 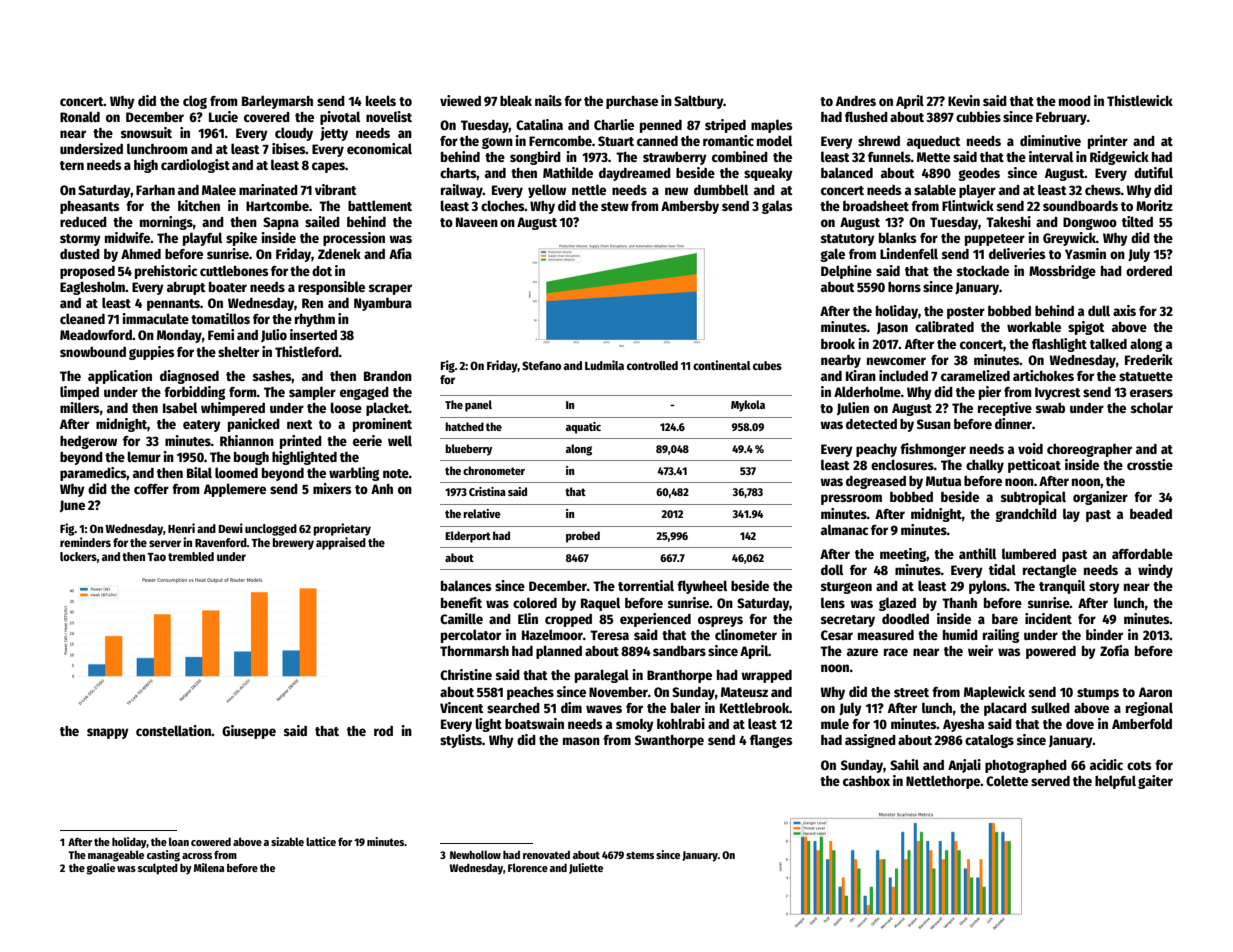 What do you see at coordinates (475, 854) in the document?
I see `Newhollow` at bounding box center [475, 854].
